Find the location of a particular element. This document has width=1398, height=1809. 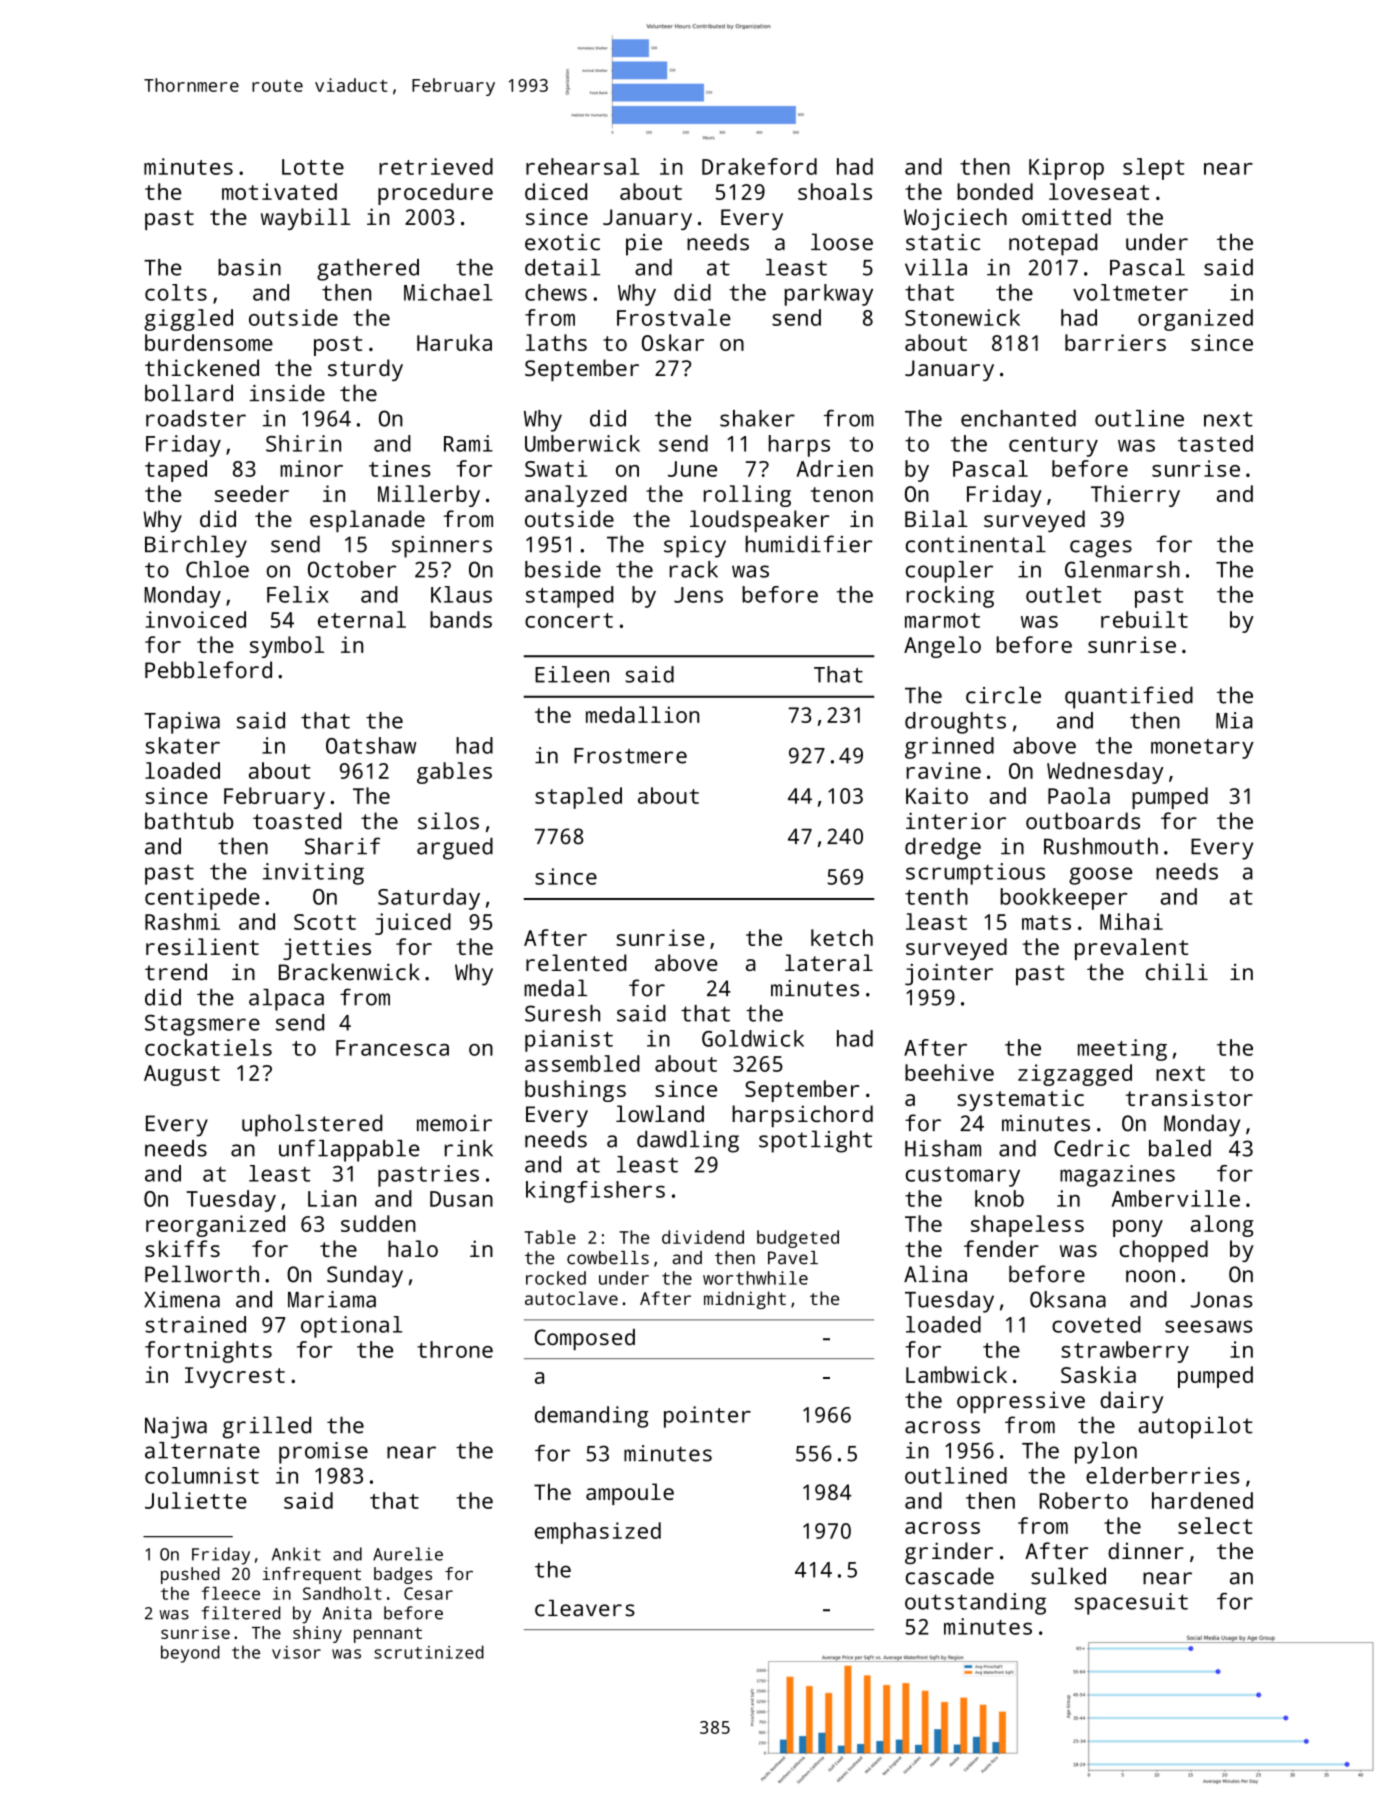

beyond is located at coordinates (190, 1654).
